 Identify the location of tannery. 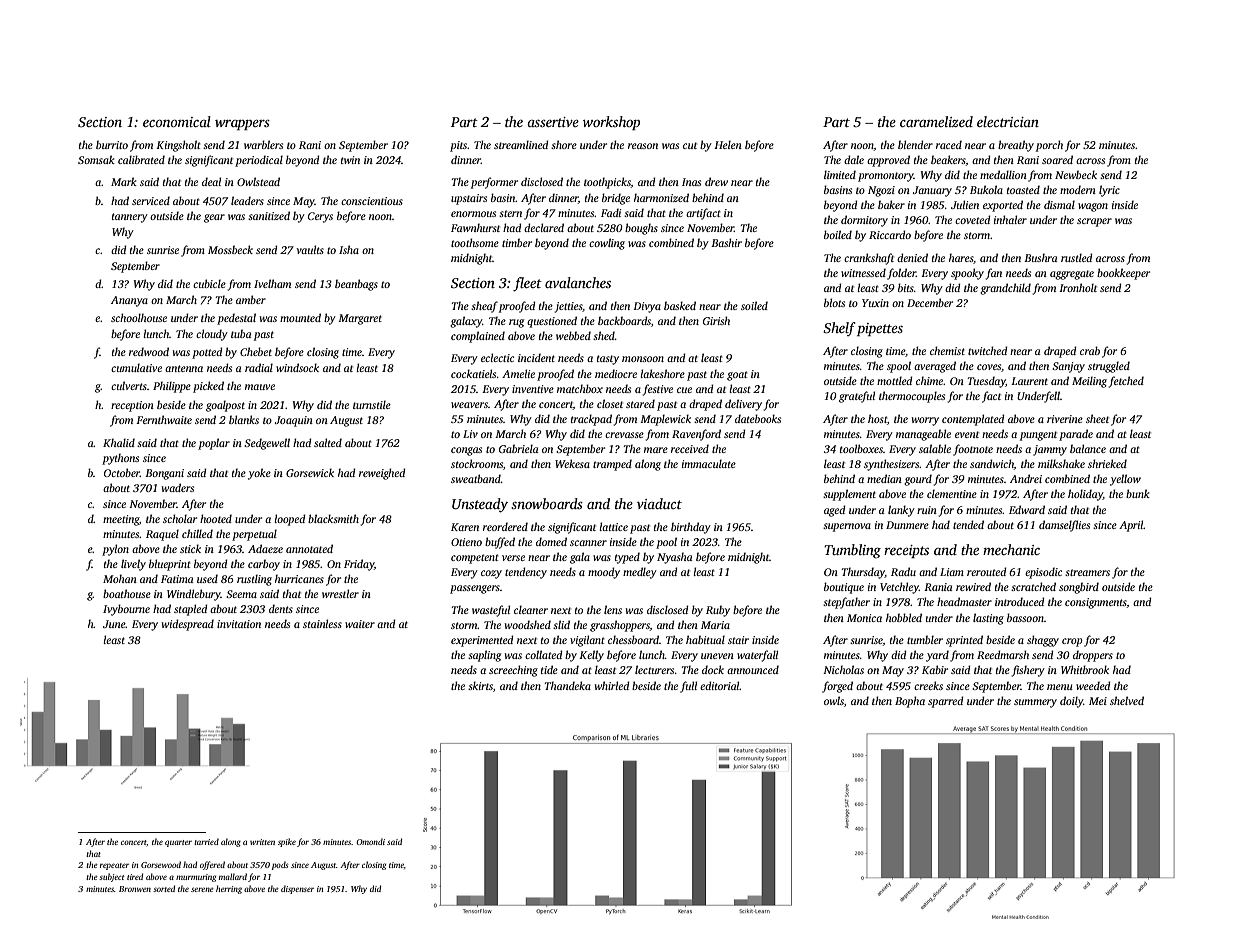
(130, 218).
